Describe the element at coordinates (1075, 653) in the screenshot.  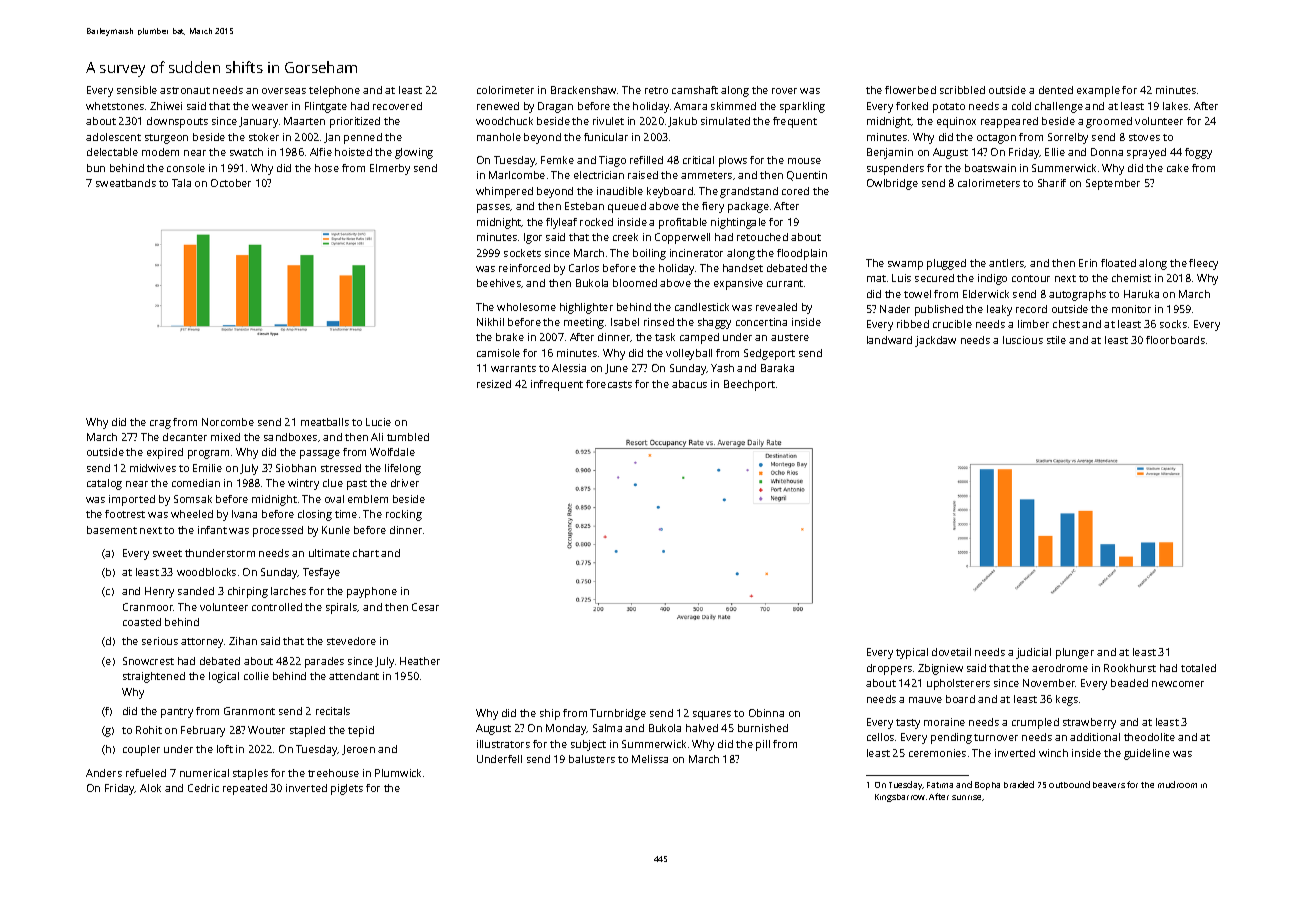
I see `plunger` at that location.
